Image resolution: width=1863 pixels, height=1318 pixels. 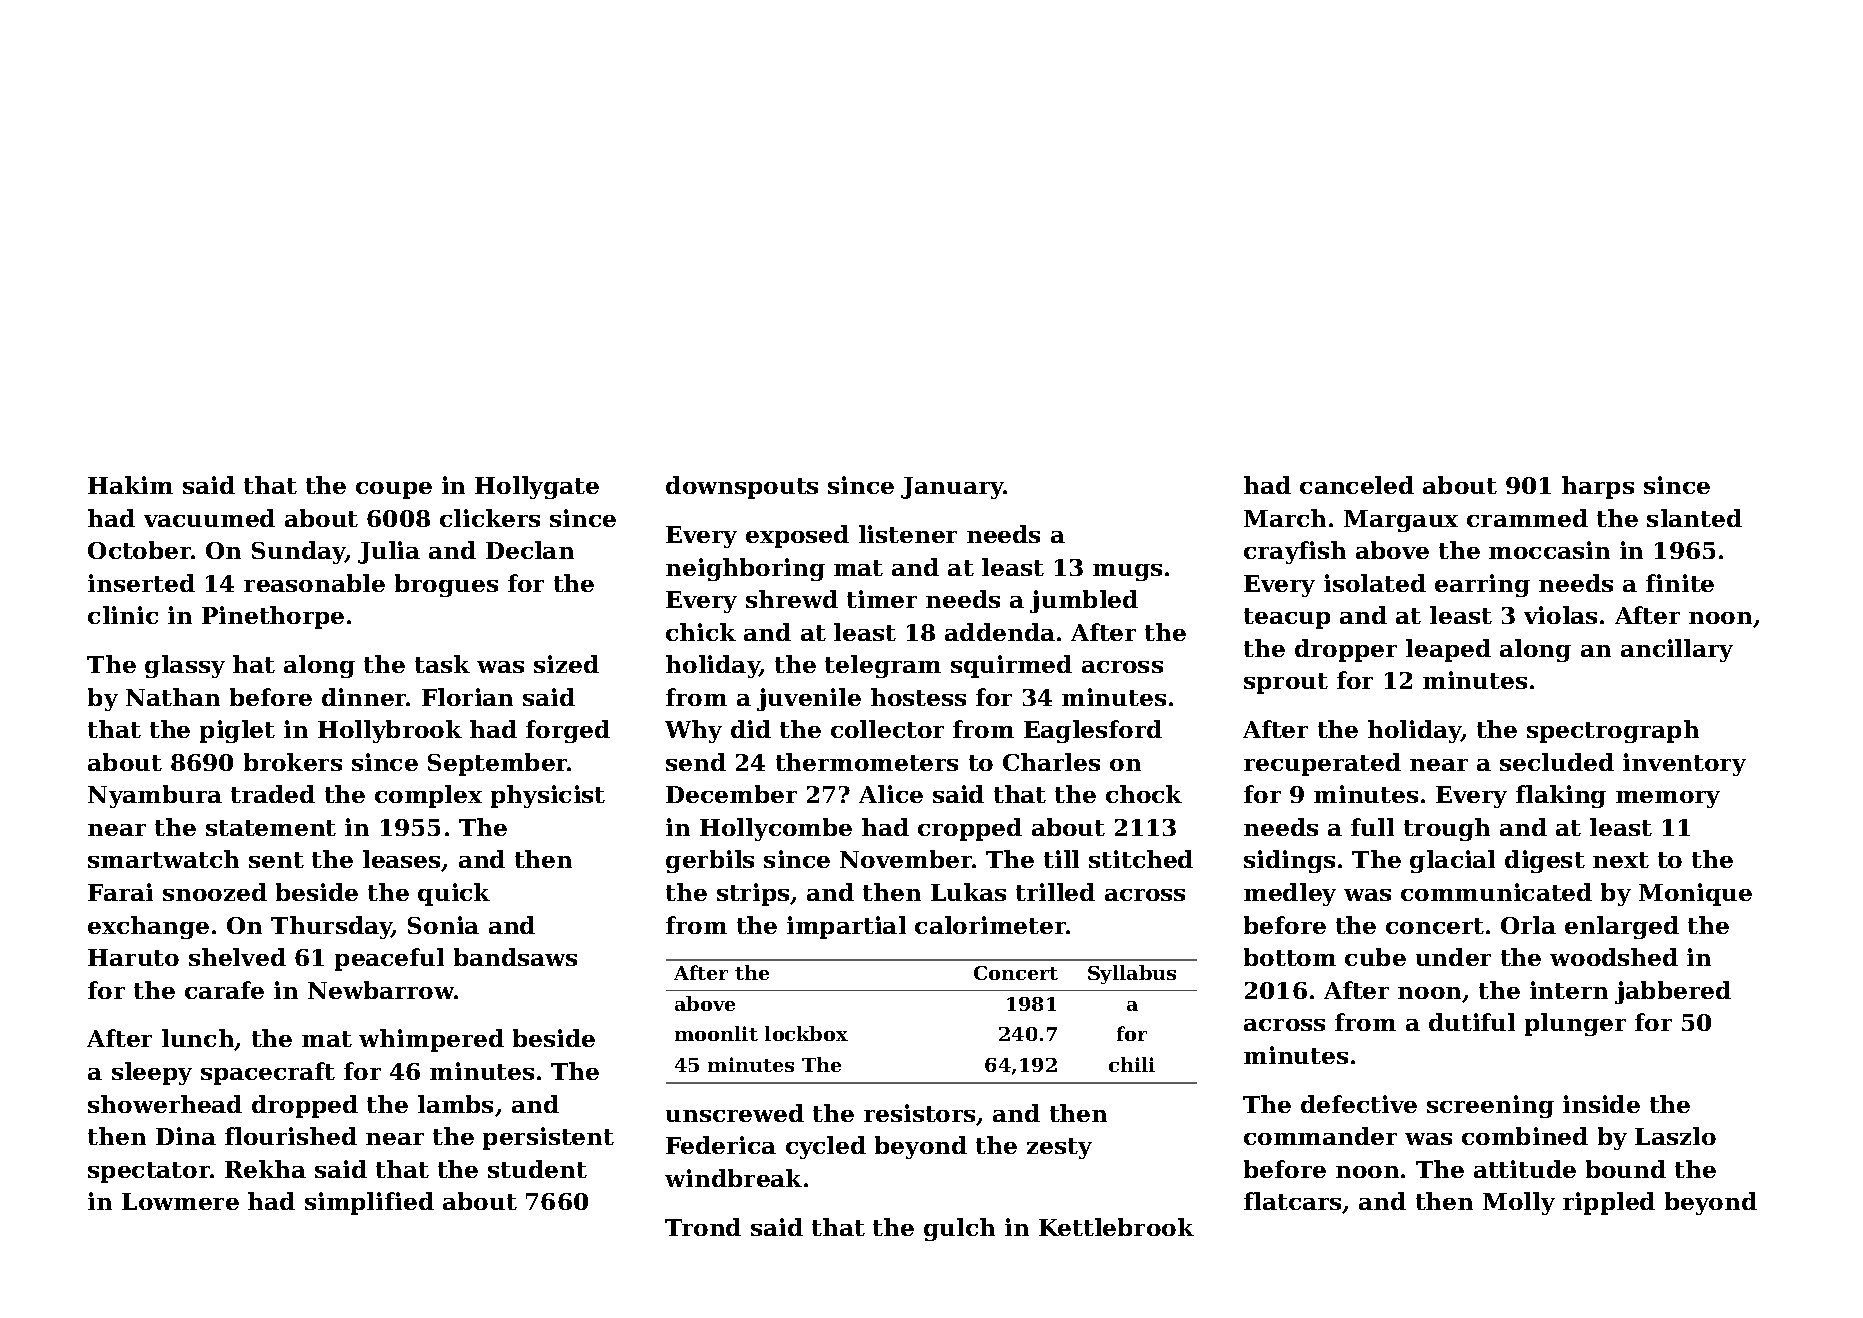 What do you see at coordinates (1357, 485) in the screenshot?
I see `canceled` at bounding box center [1357, 485].
